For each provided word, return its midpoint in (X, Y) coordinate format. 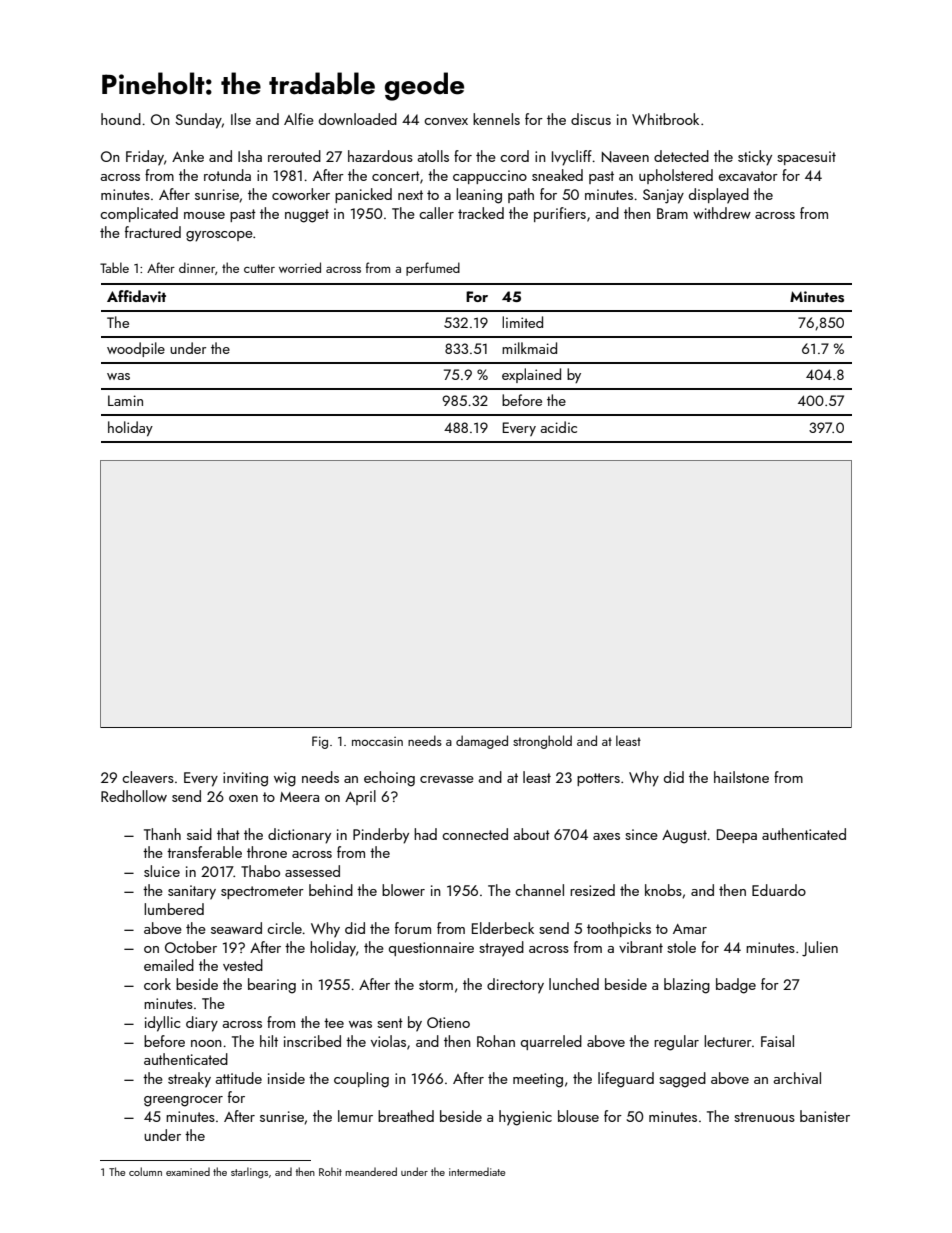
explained (531, 375)
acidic (559, 427)
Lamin (125, 400)
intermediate (477, 1171)
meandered (371, 1171)
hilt (269, 1041)
